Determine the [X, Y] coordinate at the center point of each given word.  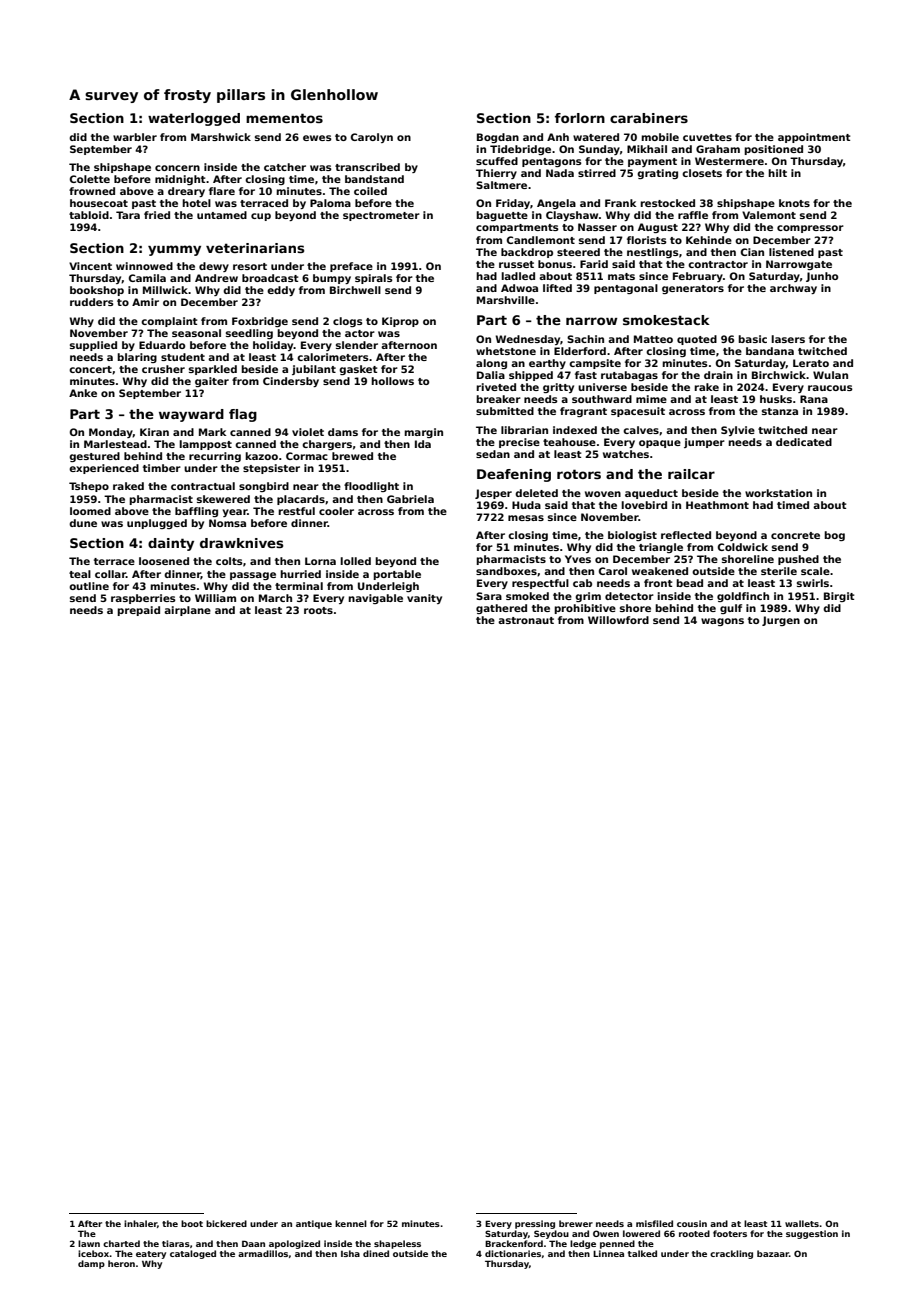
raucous [830, 388]
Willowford [618, 620]
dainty [171, 544]
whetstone [506, 351]
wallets [802, 1223]
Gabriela [410, 499]
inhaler [140, 1223]
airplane [187, 611]
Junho [822, 277]
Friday [513, 204]
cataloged [193, 1254]
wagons [722, 622]
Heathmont [717, 505]
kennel [351, 1223]
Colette [90, 179]
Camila [147, 278]
